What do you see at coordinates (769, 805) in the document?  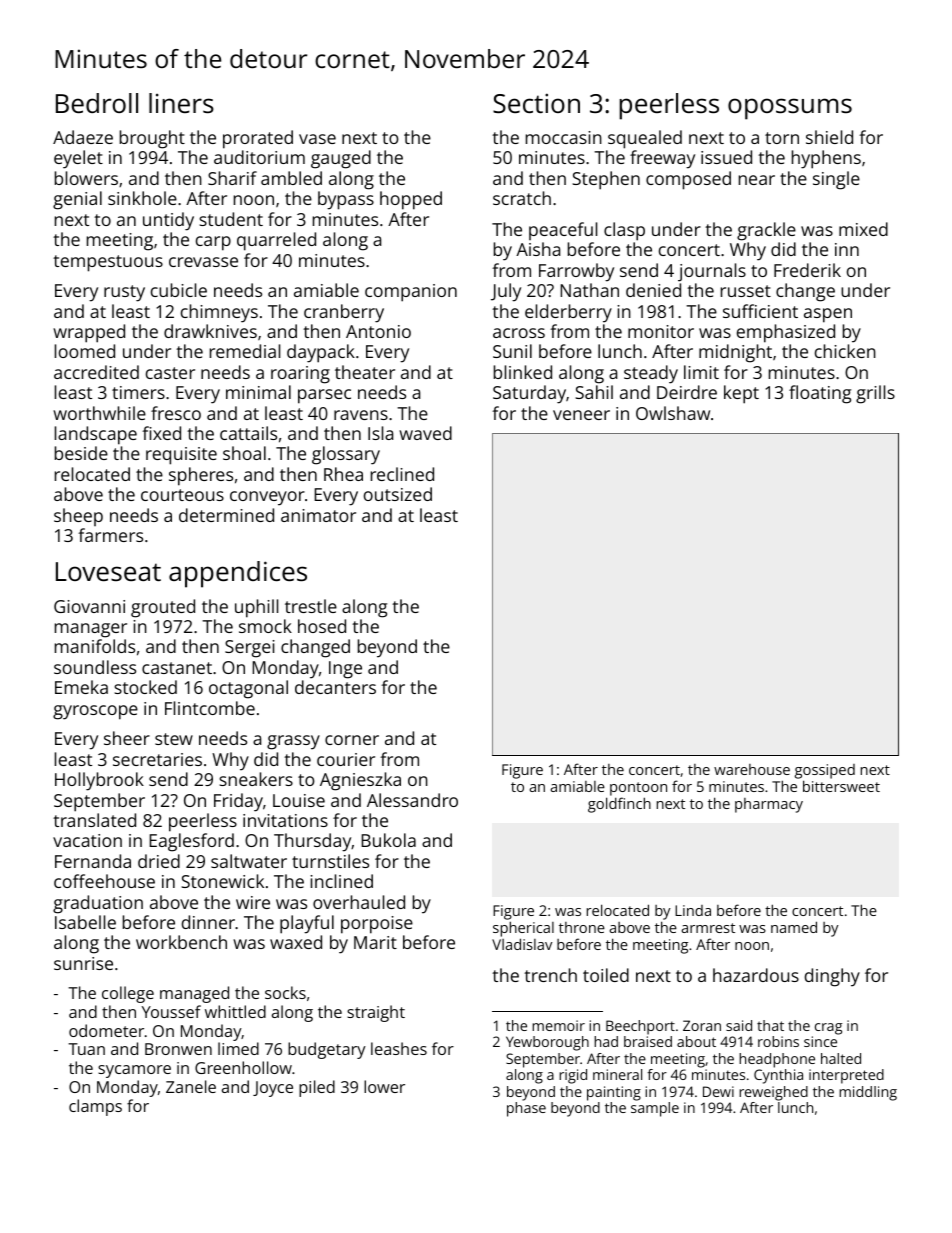 I see `pharmacy` at bounding box center [769, 805].
